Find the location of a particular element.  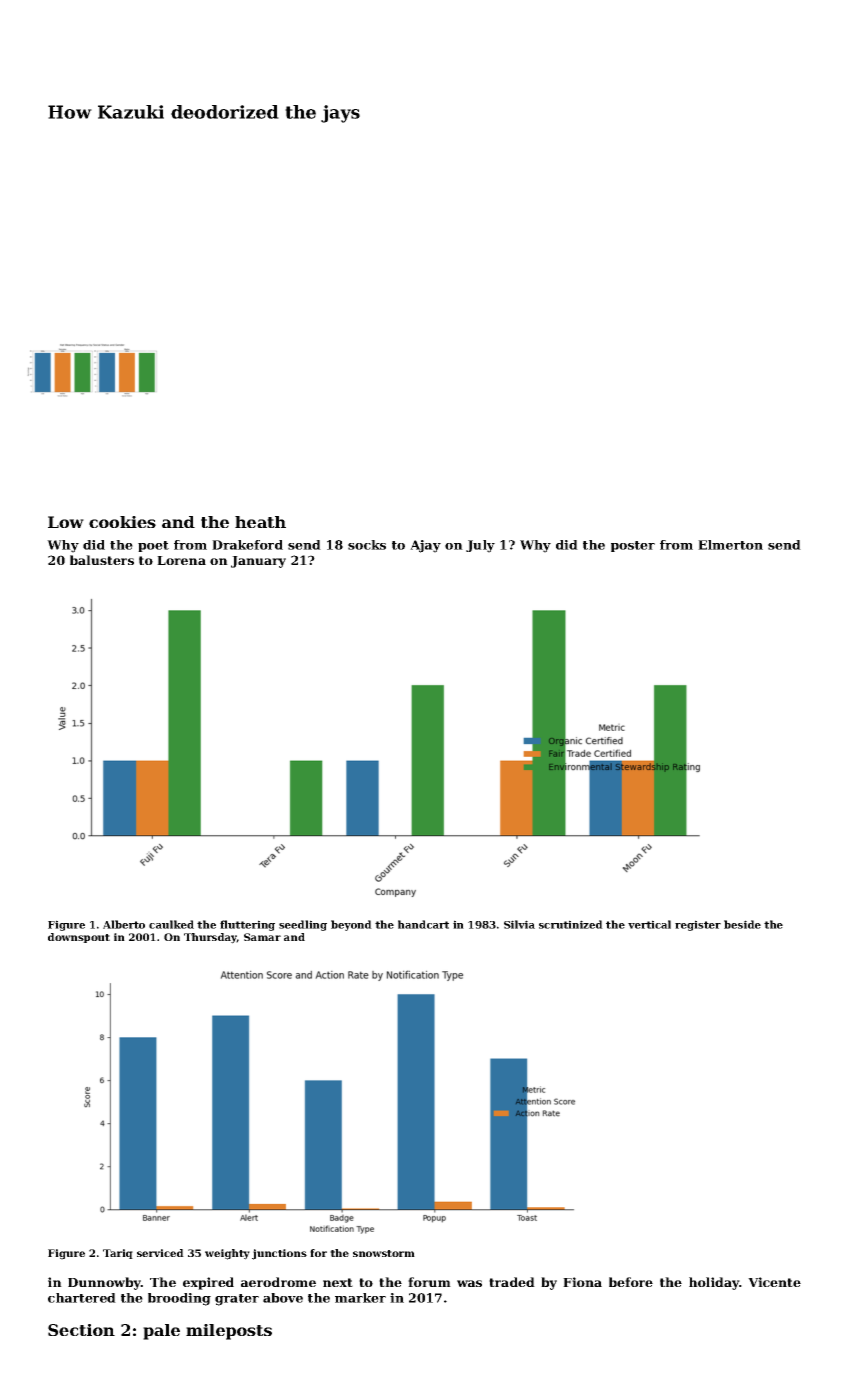

beside is located at coordinates (742, 924).
